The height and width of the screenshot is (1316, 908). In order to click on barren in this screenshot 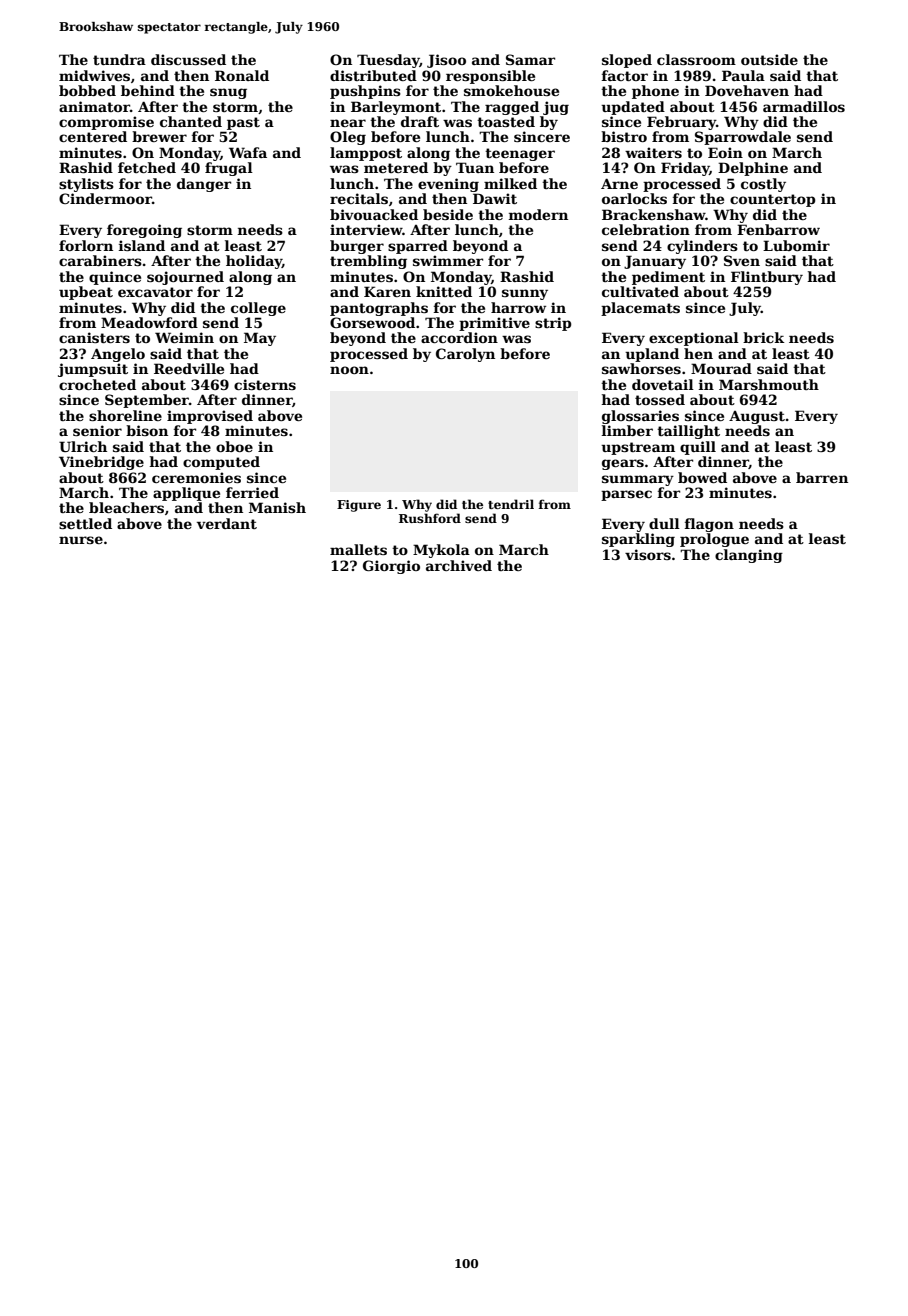, I will do `click(822, 477)`.
